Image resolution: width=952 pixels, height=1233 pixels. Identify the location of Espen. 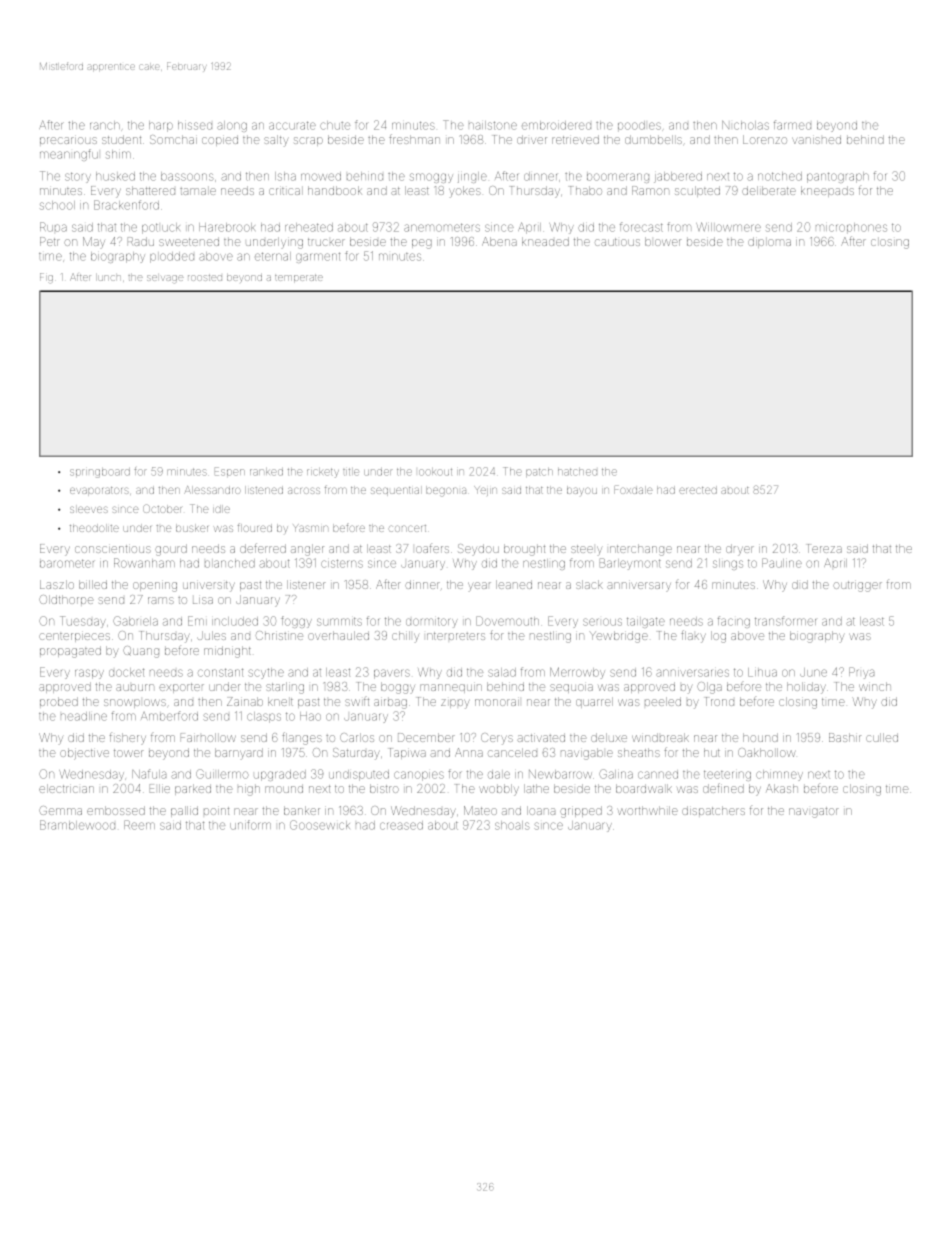
(230, 471).
